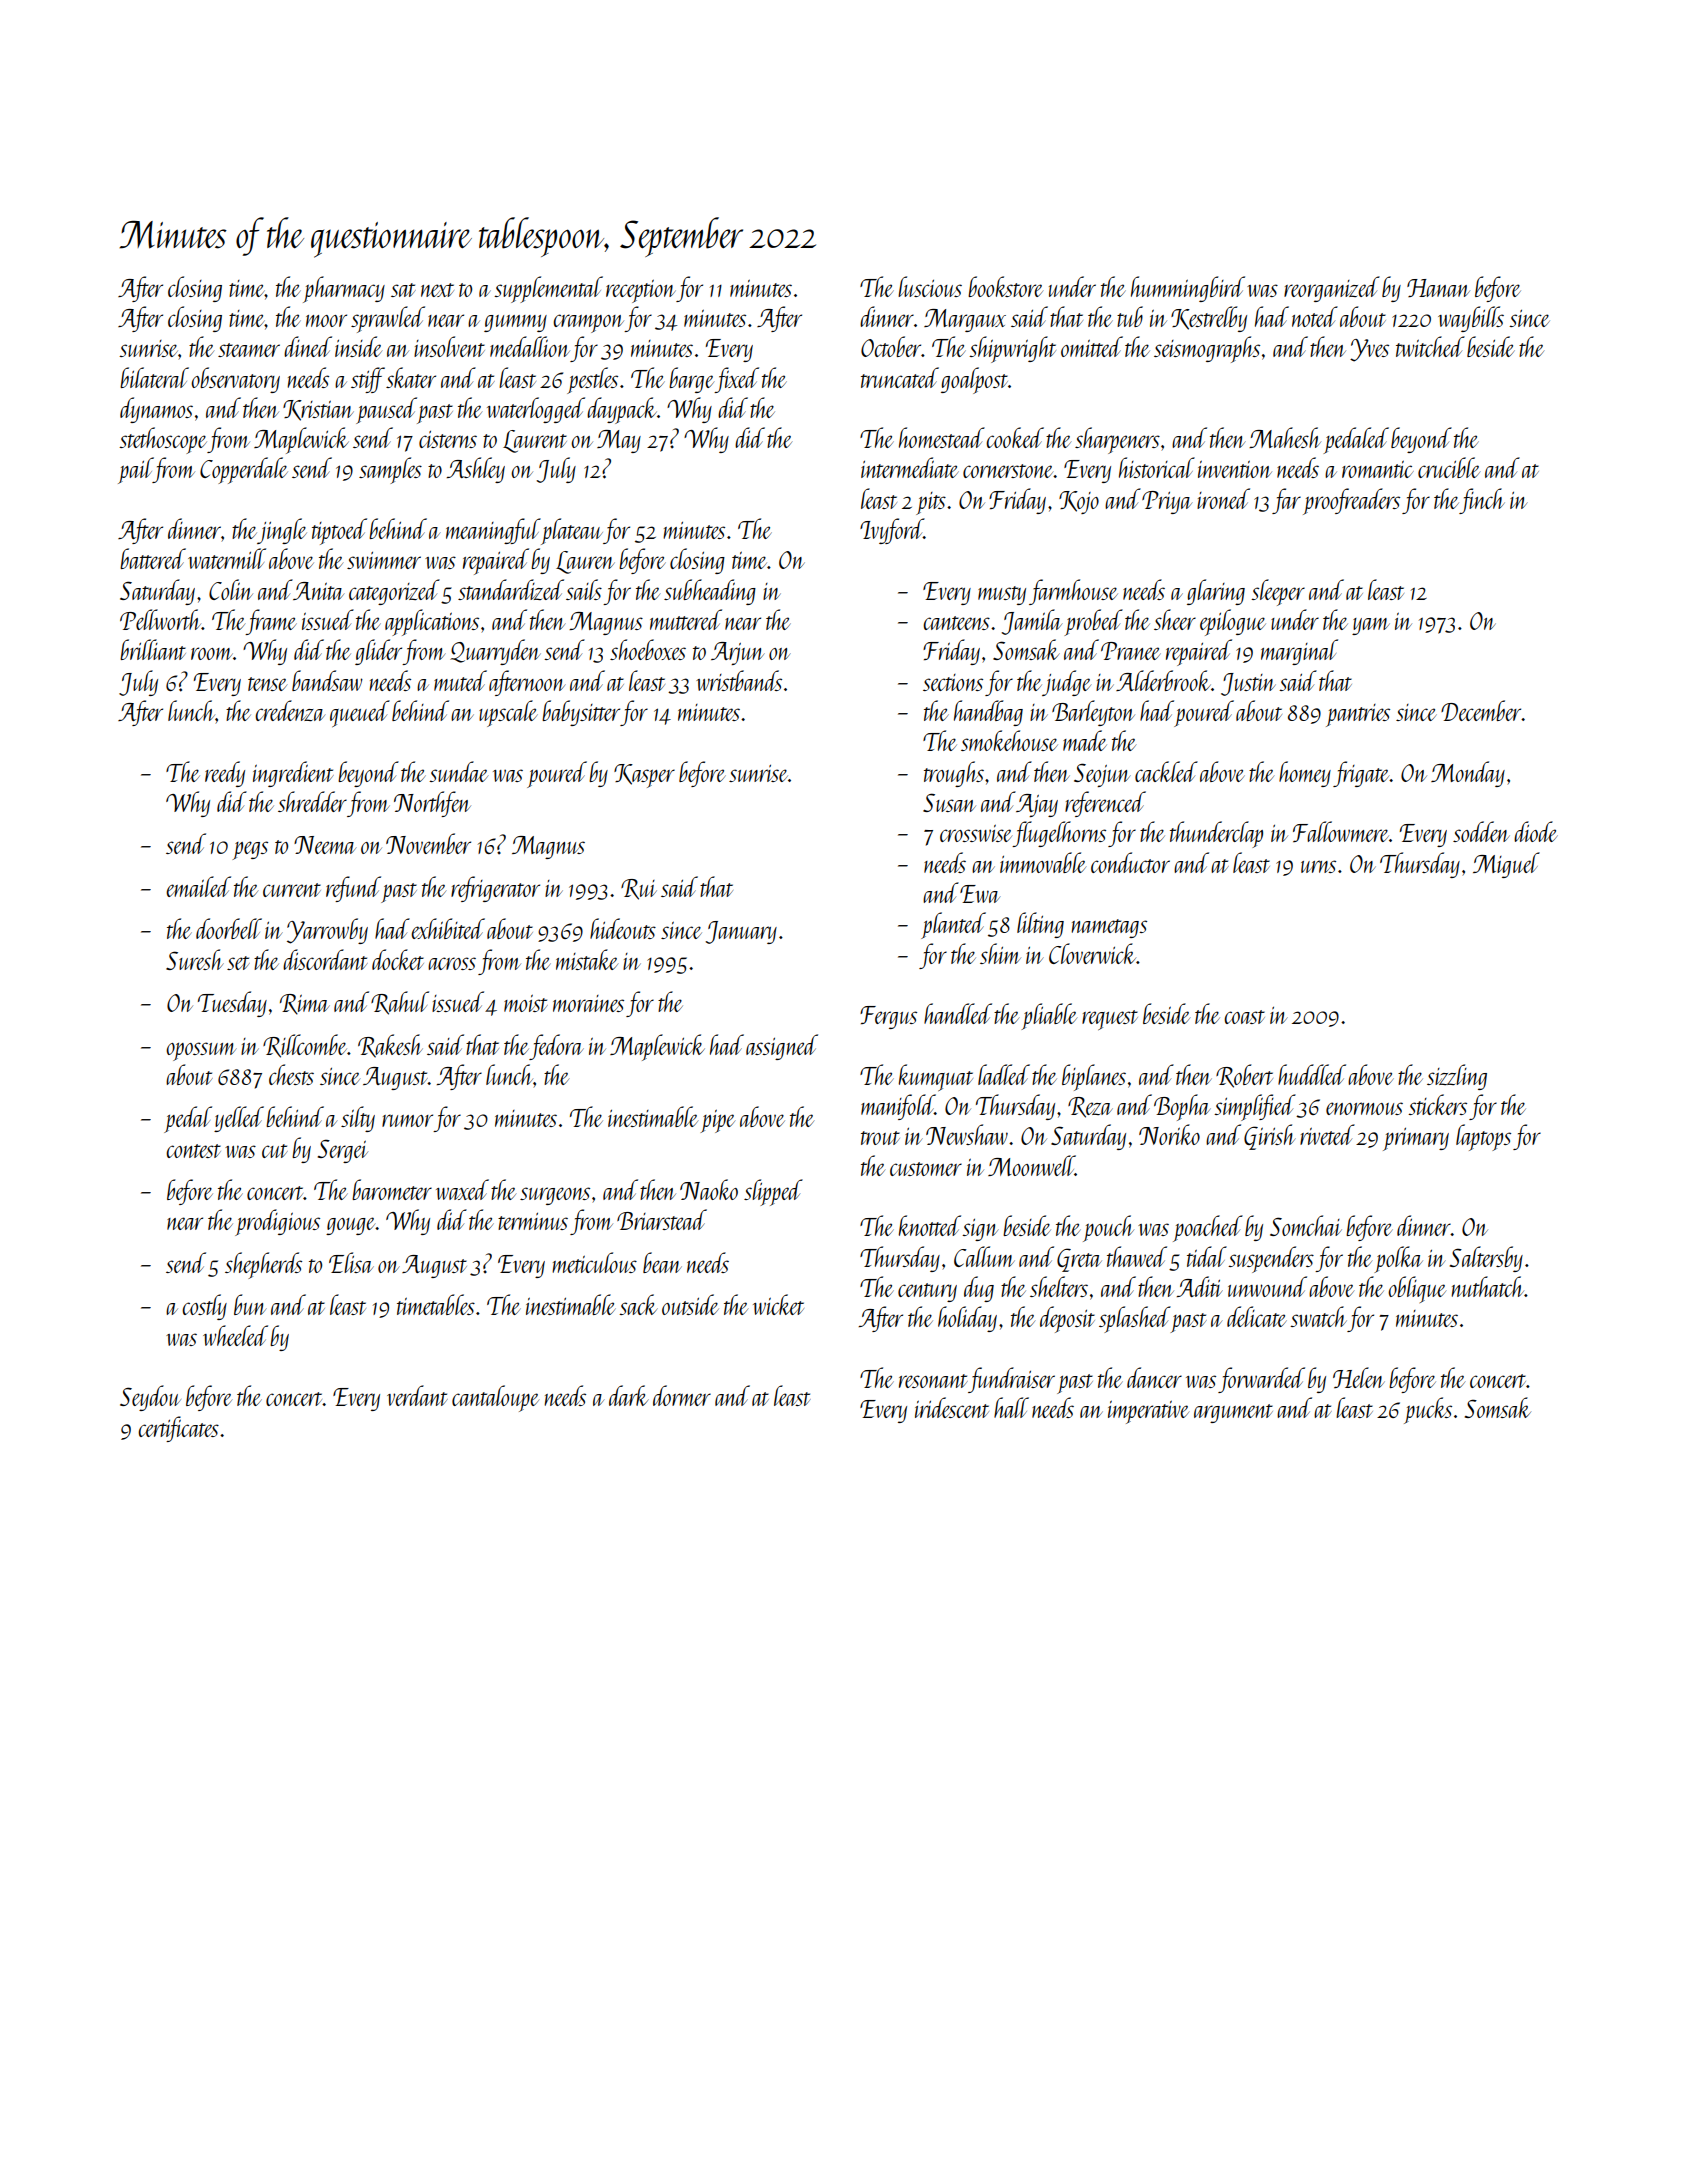 The image size is (1683, 2178). What do you see at coordinates (153, 558) in the screenshot?
I see `battered` at bounding box center [153, 558].
